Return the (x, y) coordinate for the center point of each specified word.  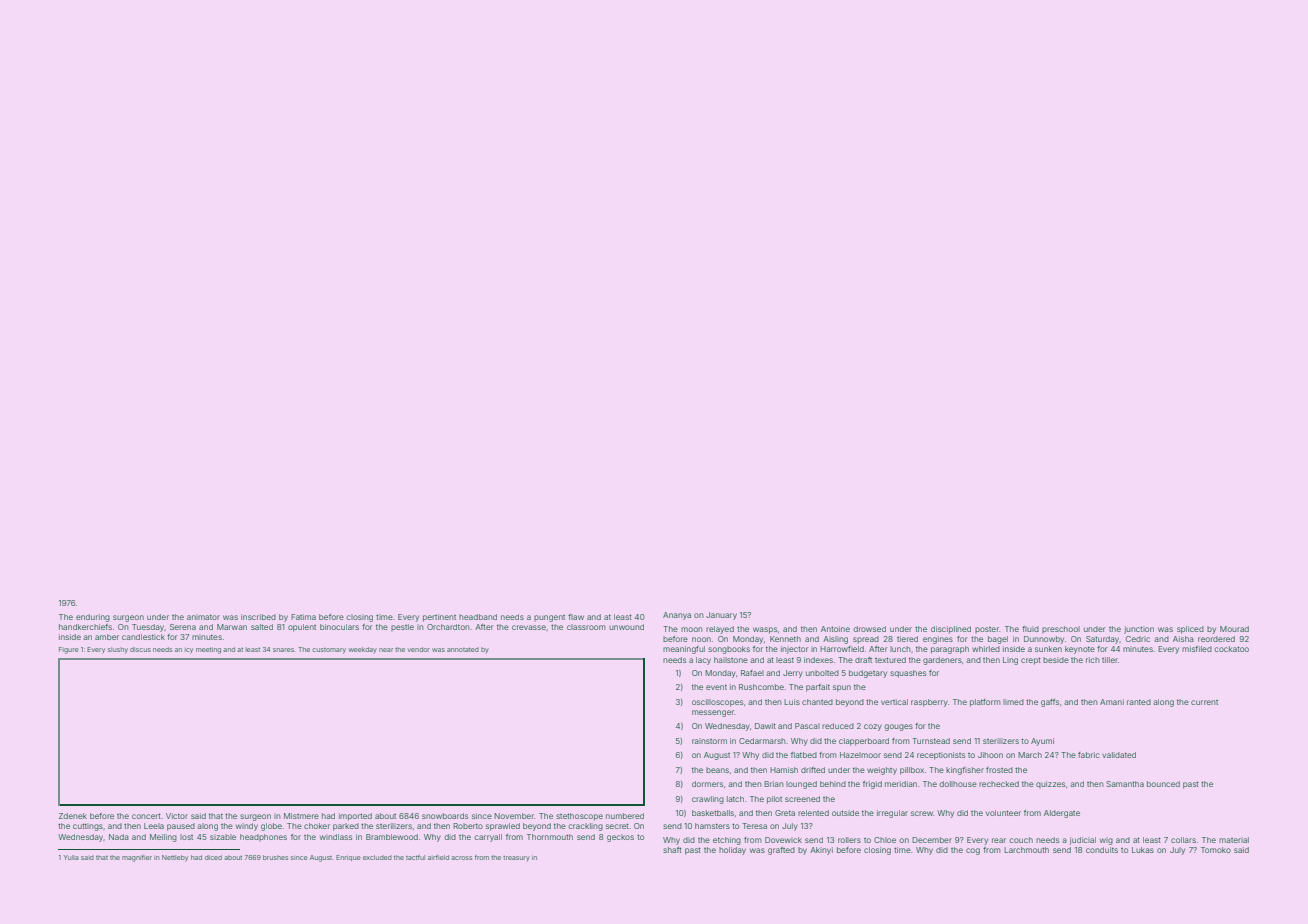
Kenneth (785, 639)
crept (1031, 661)
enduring (93, 618)
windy (247, 827)
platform (985, 703)
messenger (713, 713)
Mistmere (301, 816)
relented (813, 813)
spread (866, 639)
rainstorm (709, 741)
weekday (363, 650)
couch (1021, 840)
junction (1139, 630)
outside (845, 813)
